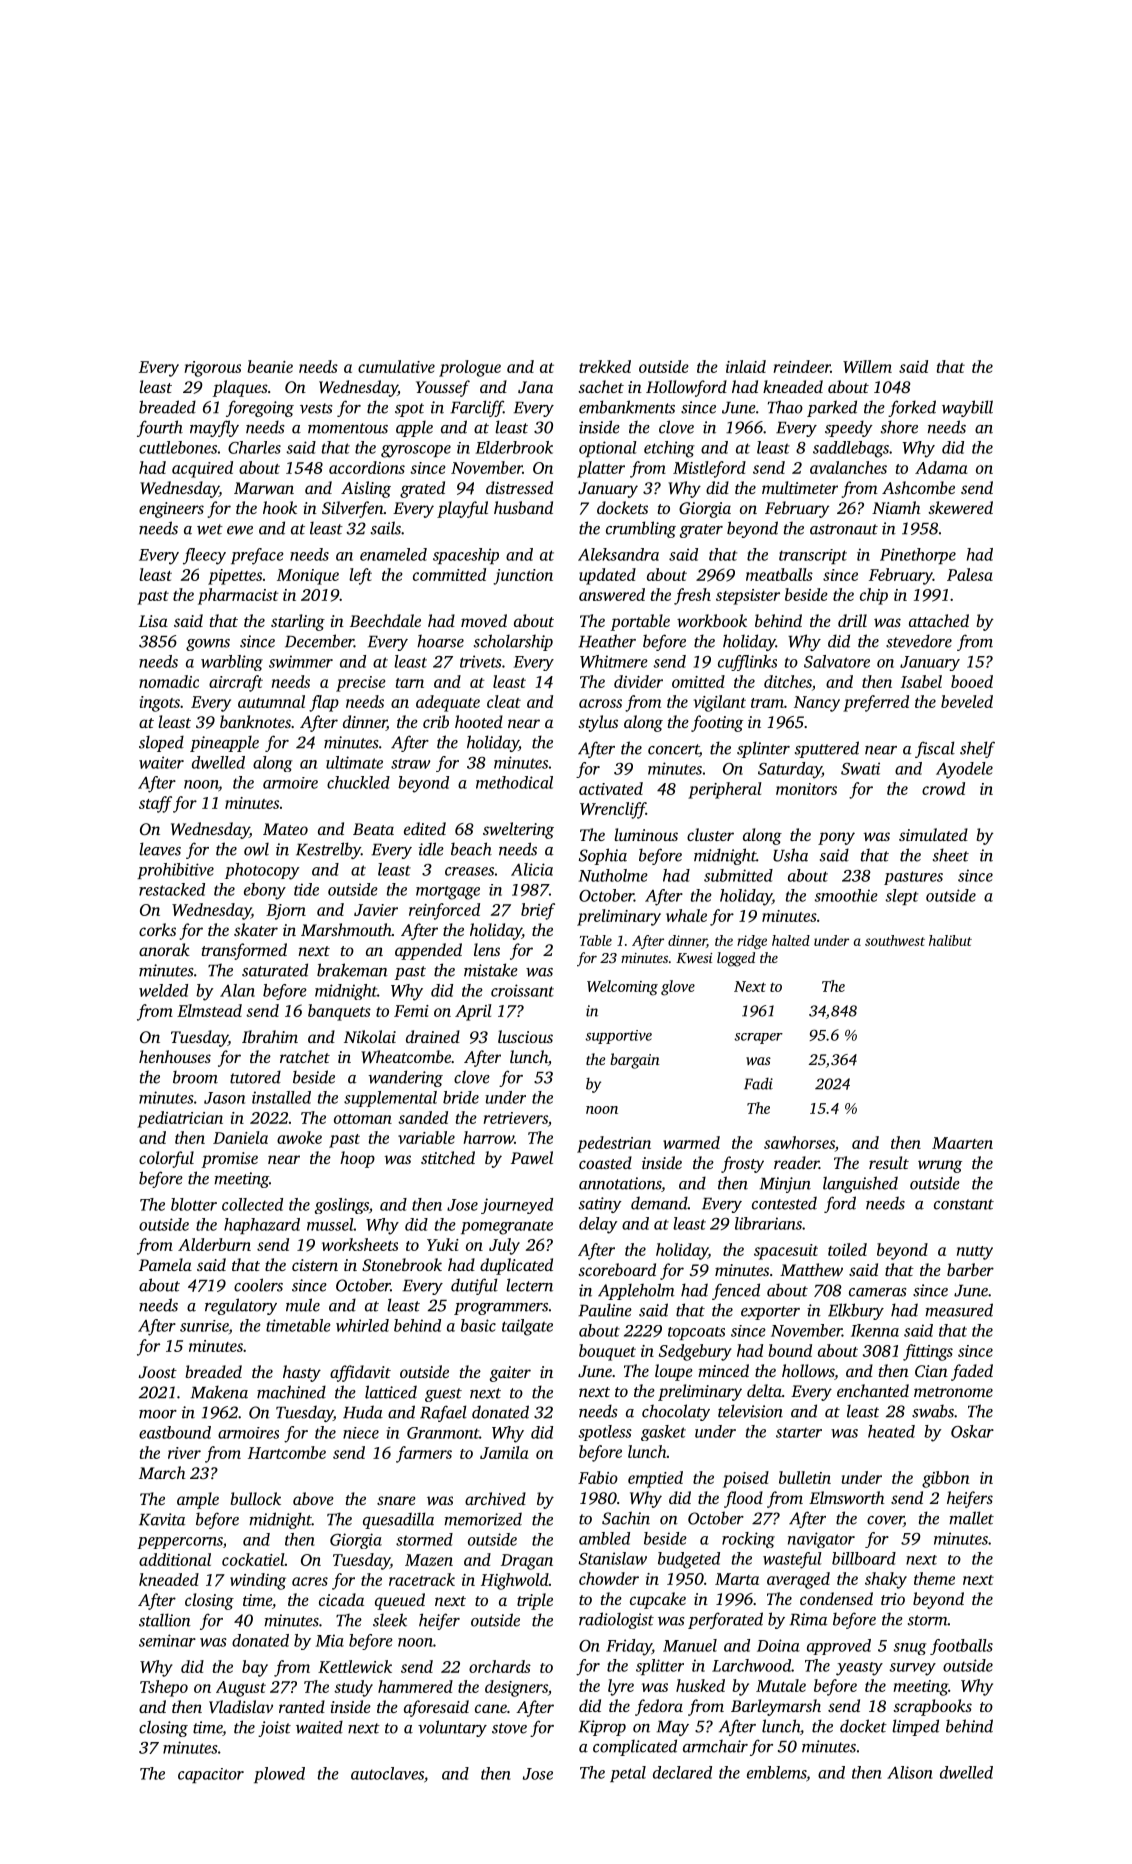 This document has width=1132, height=1864. What do you see at coordinates (165, 1620) in the document?
I see `stallion` at bounding box center [165, 1620].
